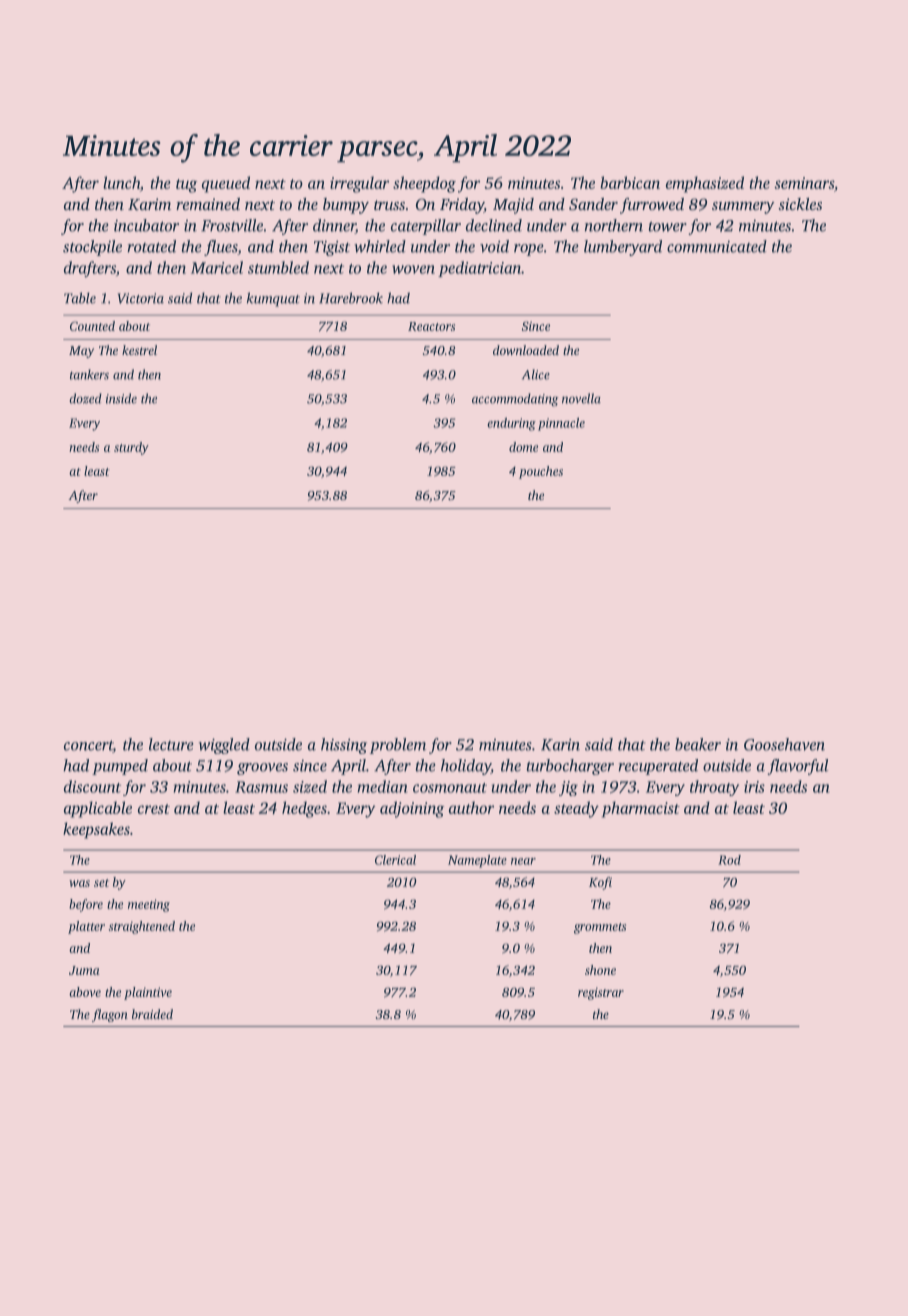 The width and height of the document is (908, 1316). I want to click on seminars, so click(804, 183).
